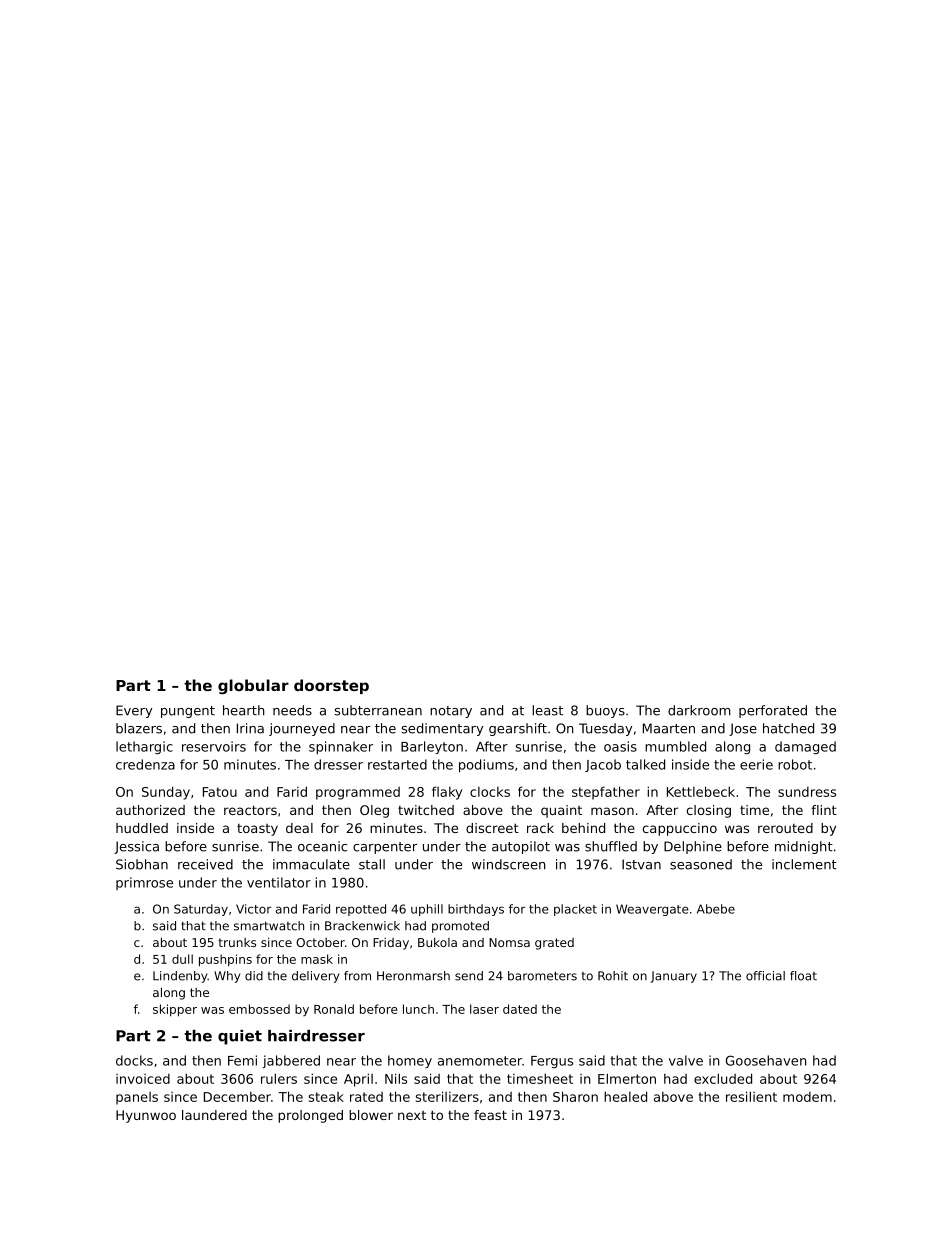  Describe the element at coordinates (242, 1060) in the screenshot. I see `Femi` at that location.
